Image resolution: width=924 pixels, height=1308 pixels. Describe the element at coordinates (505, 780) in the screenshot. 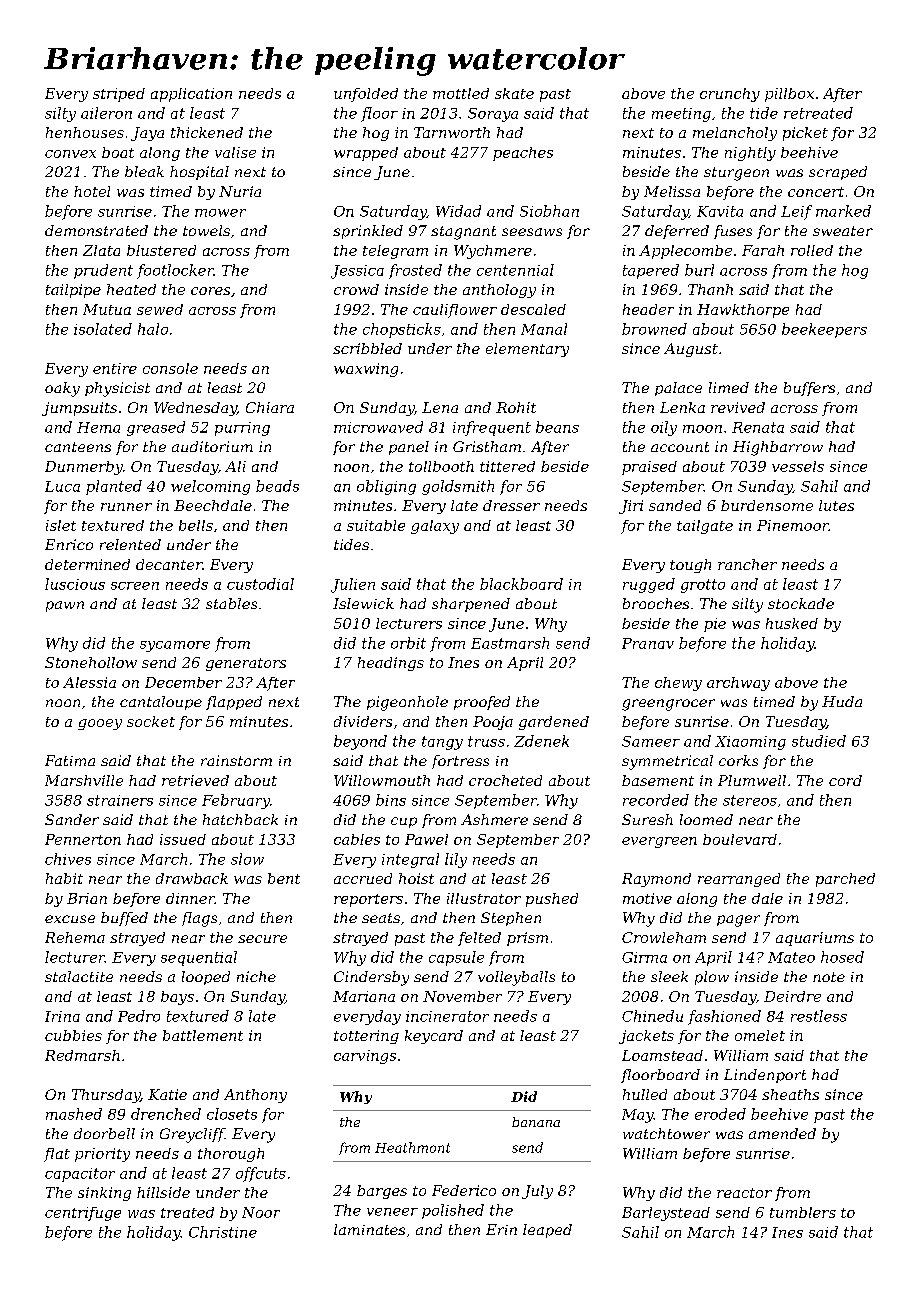

I see `crocheted` at that location.
